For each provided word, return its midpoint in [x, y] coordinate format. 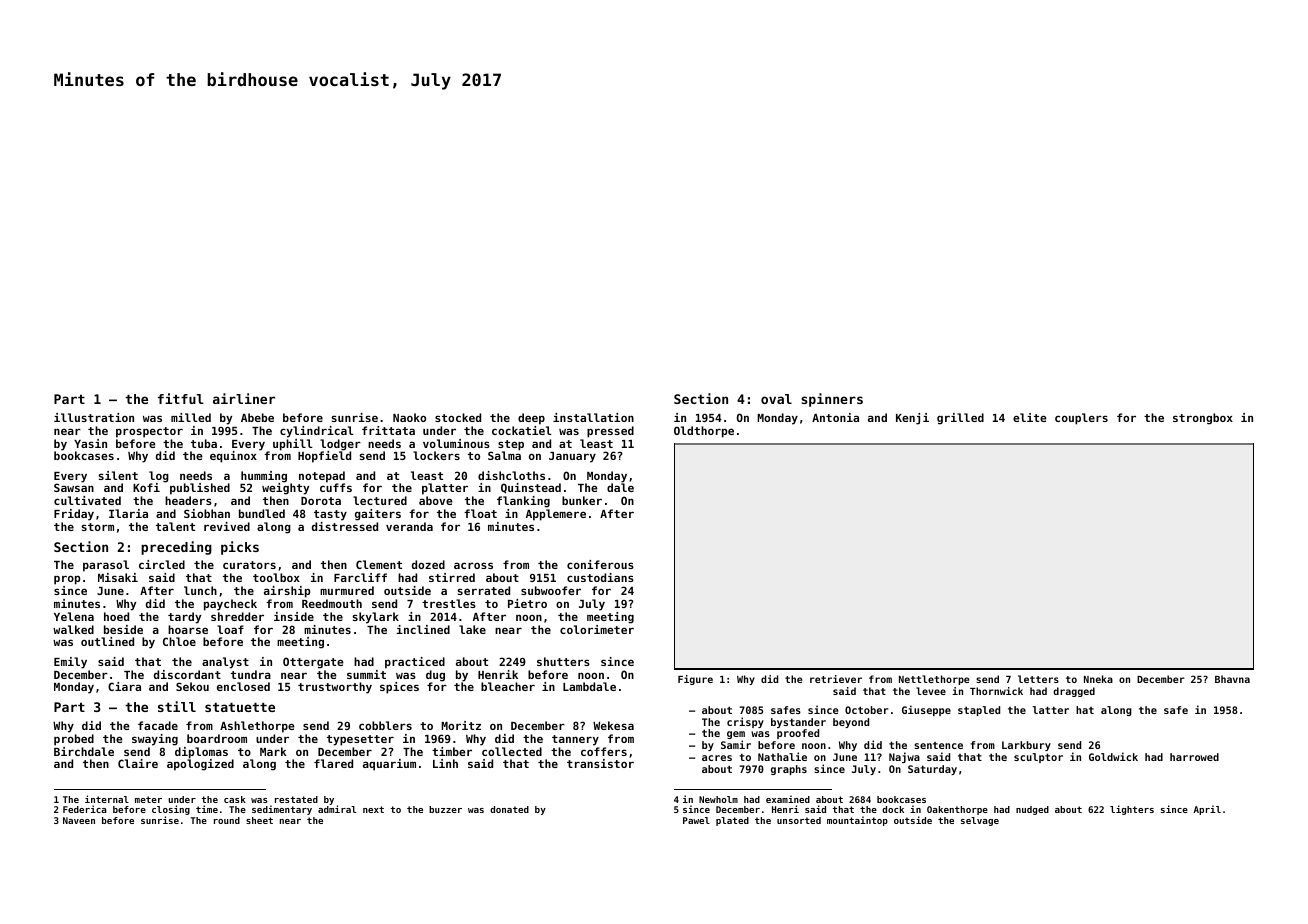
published [200, 489]
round [227, 820]
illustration [94, 417]
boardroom [217, 738]
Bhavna [1232, 679]
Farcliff [360, 577]
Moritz [461, 725]
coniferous [600, 564]
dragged [1074, 692]
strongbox [1203, 419]
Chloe [179, 641]
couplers [1081, 419]
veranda [409, 526]
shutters [563, 661]
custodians [600, 577]
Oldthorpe [704, 432]
